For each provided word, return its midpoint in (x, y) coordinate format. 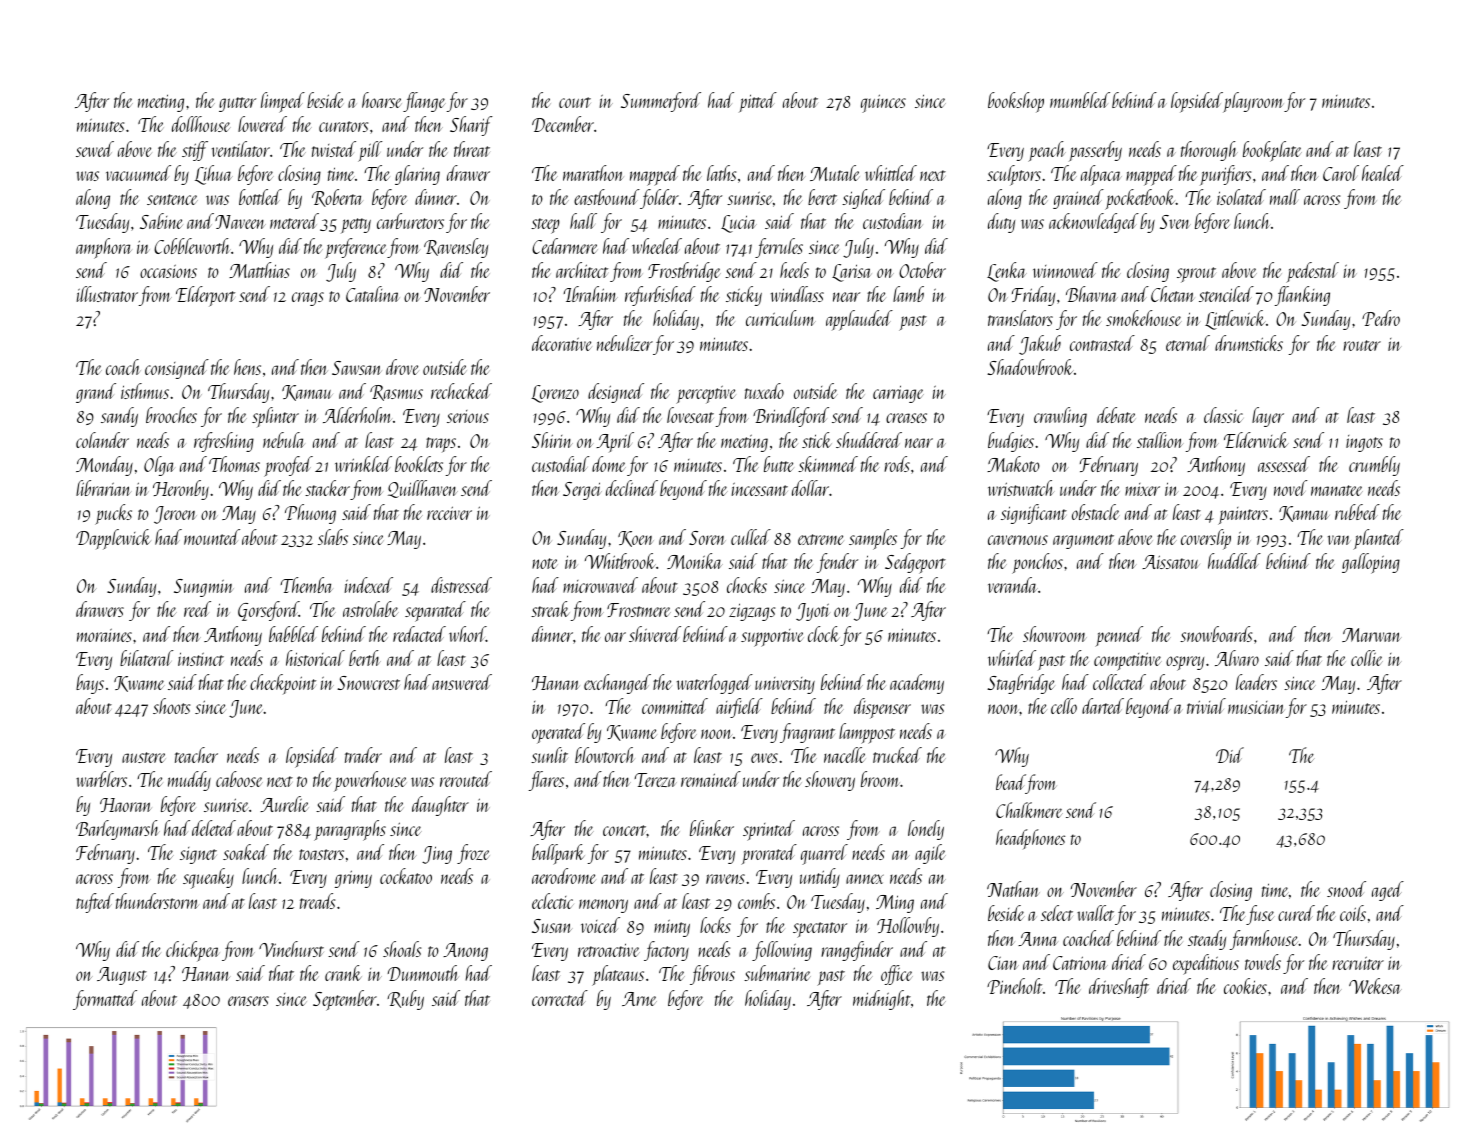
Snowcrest (368, 683)
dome (609, 464)
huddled (1234, 561)
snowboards (1216, 634)
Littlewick (1235, 320)
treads (317, 901)
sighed (863, 199)
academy (917, 684)
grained (1078, 199)
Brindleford (791, 417)
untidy (820, 878)
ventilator (241, 149)
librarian (103, 488)
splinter (275, 417)
